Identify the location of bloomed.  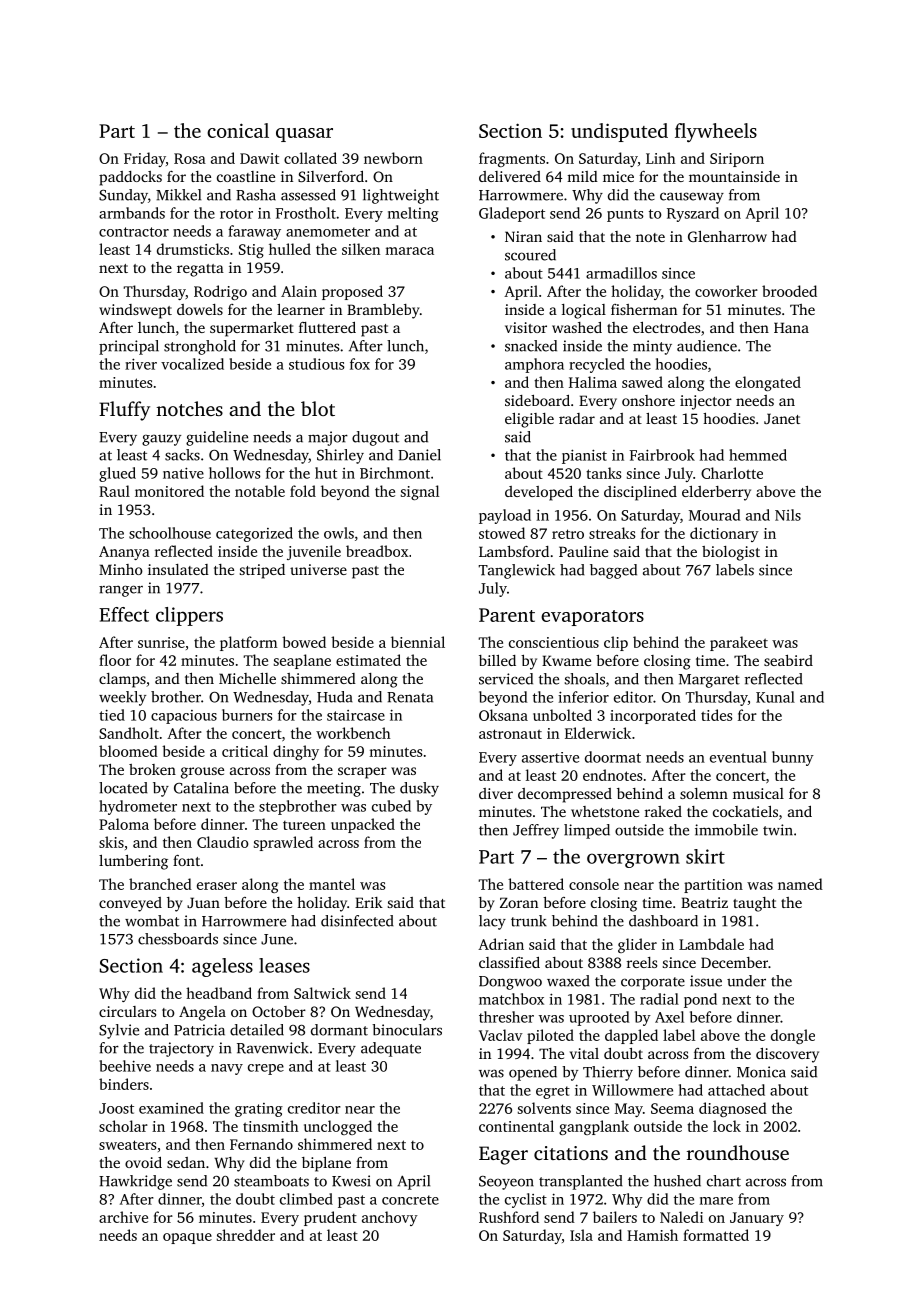
(128, 751).
